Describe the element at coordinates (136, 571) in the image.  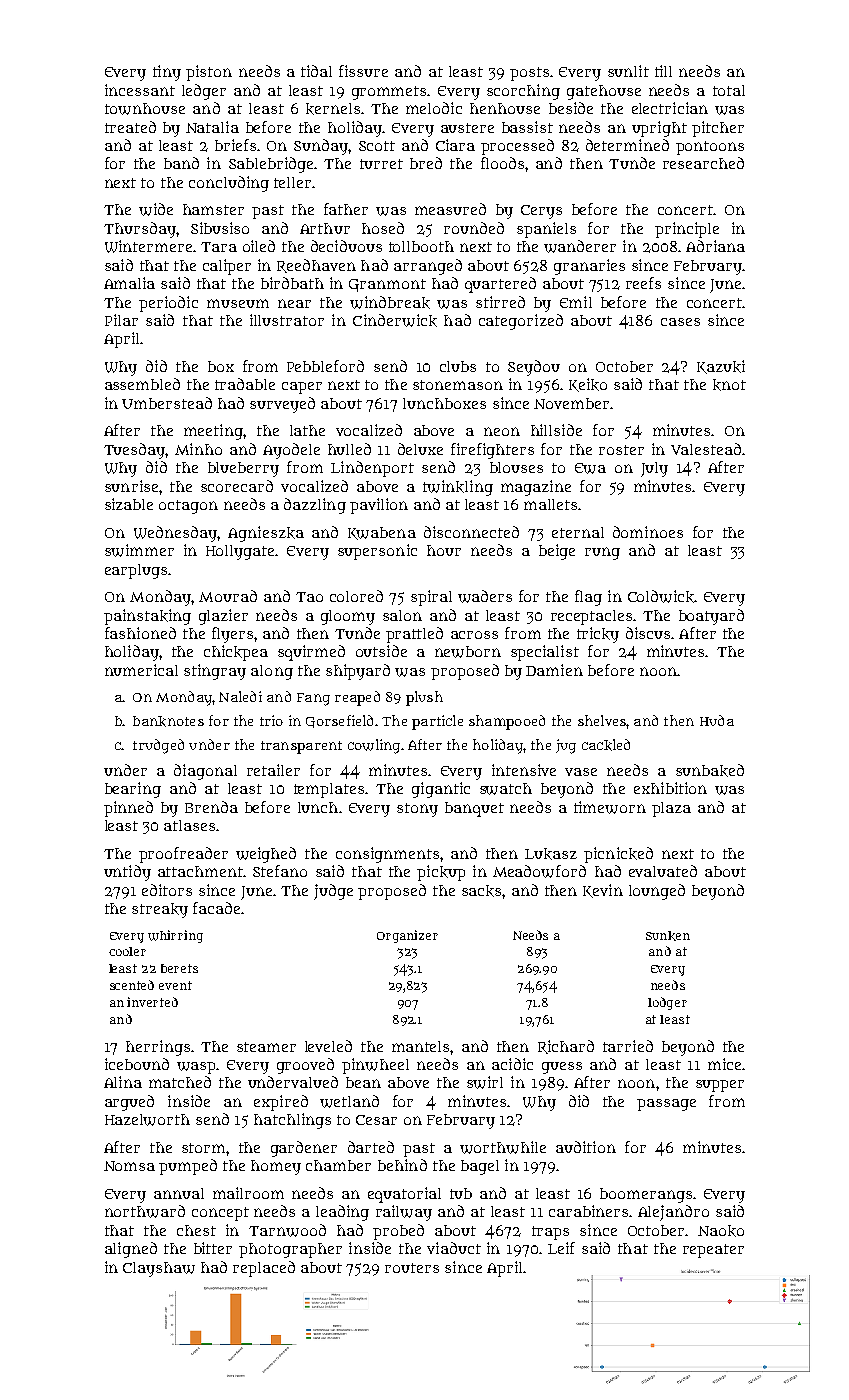
I see `earplugs` at that location.
